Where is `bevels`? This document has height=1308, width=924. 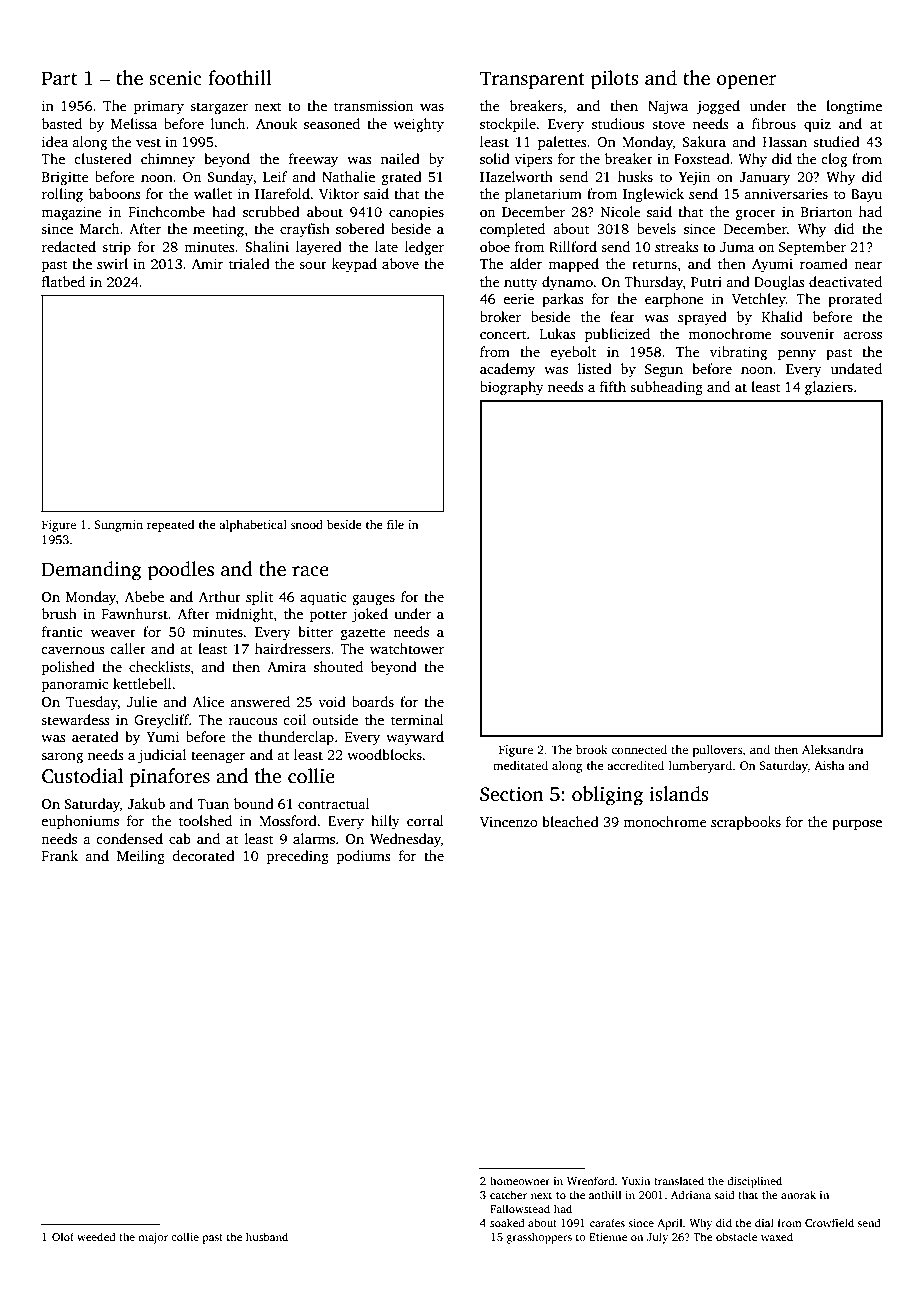
bevels is located at coordinates (656, 228).
